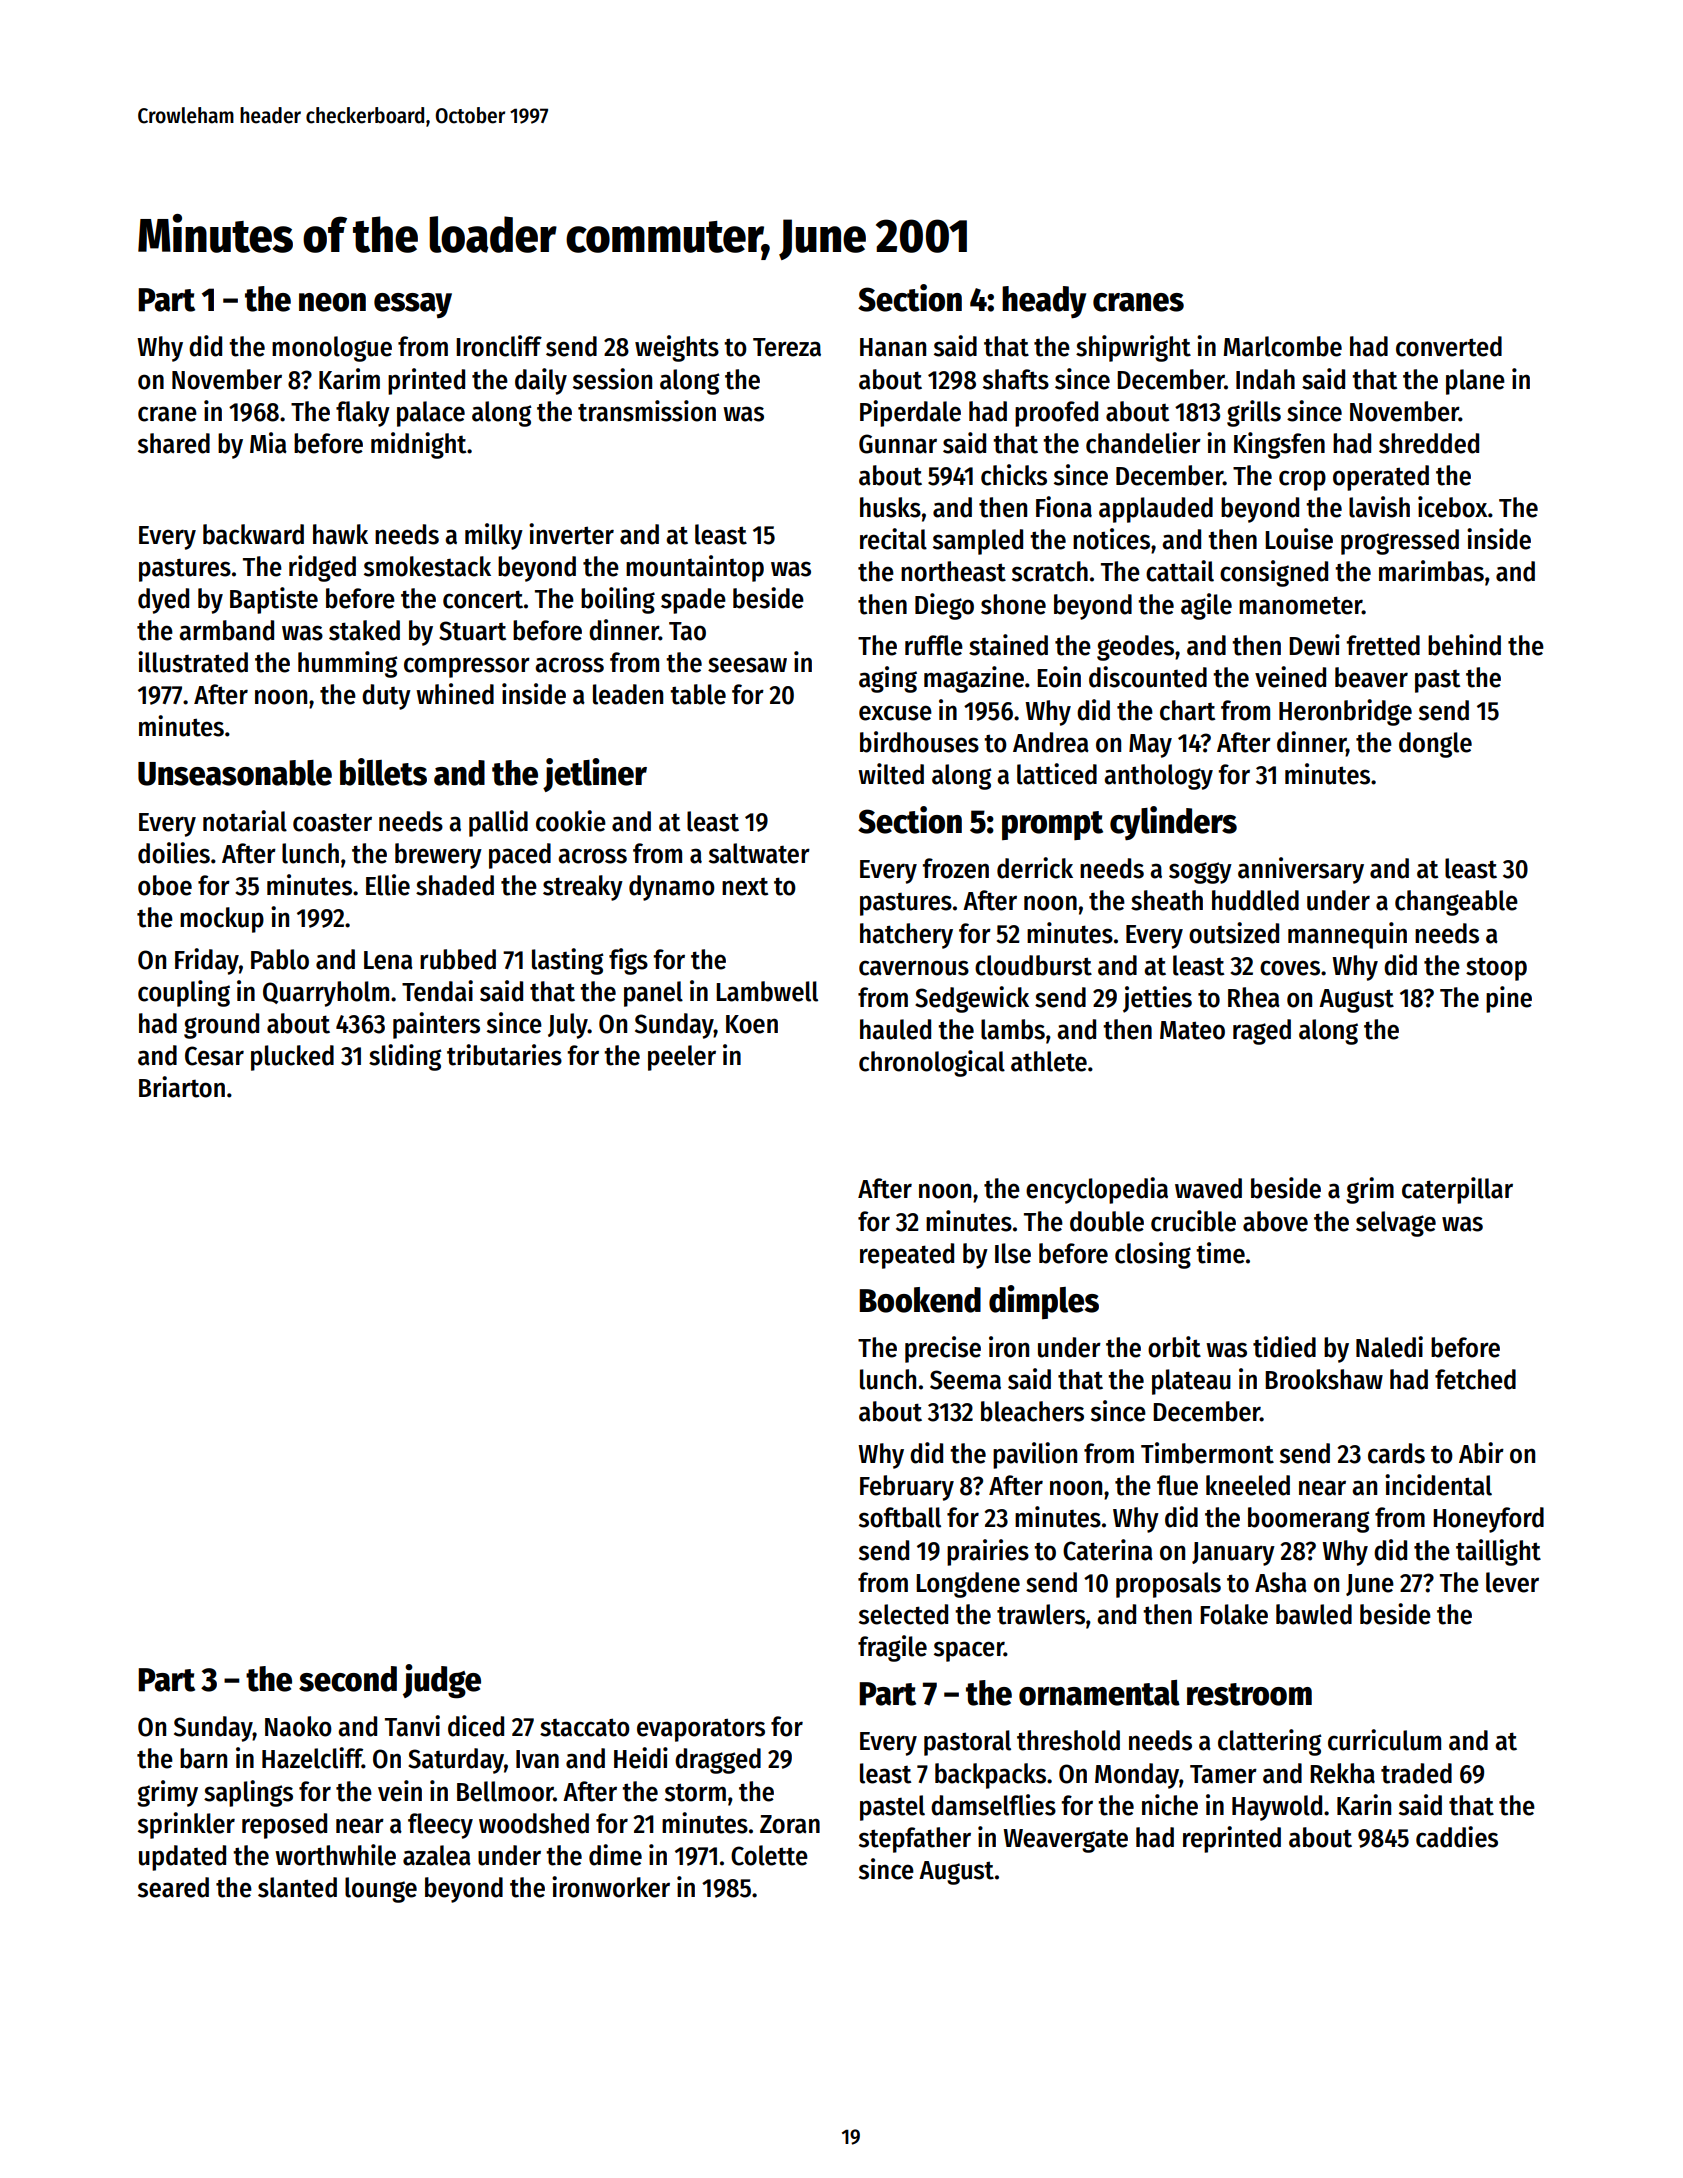  I want to click on Marlcombe, so click(1282, 346).
